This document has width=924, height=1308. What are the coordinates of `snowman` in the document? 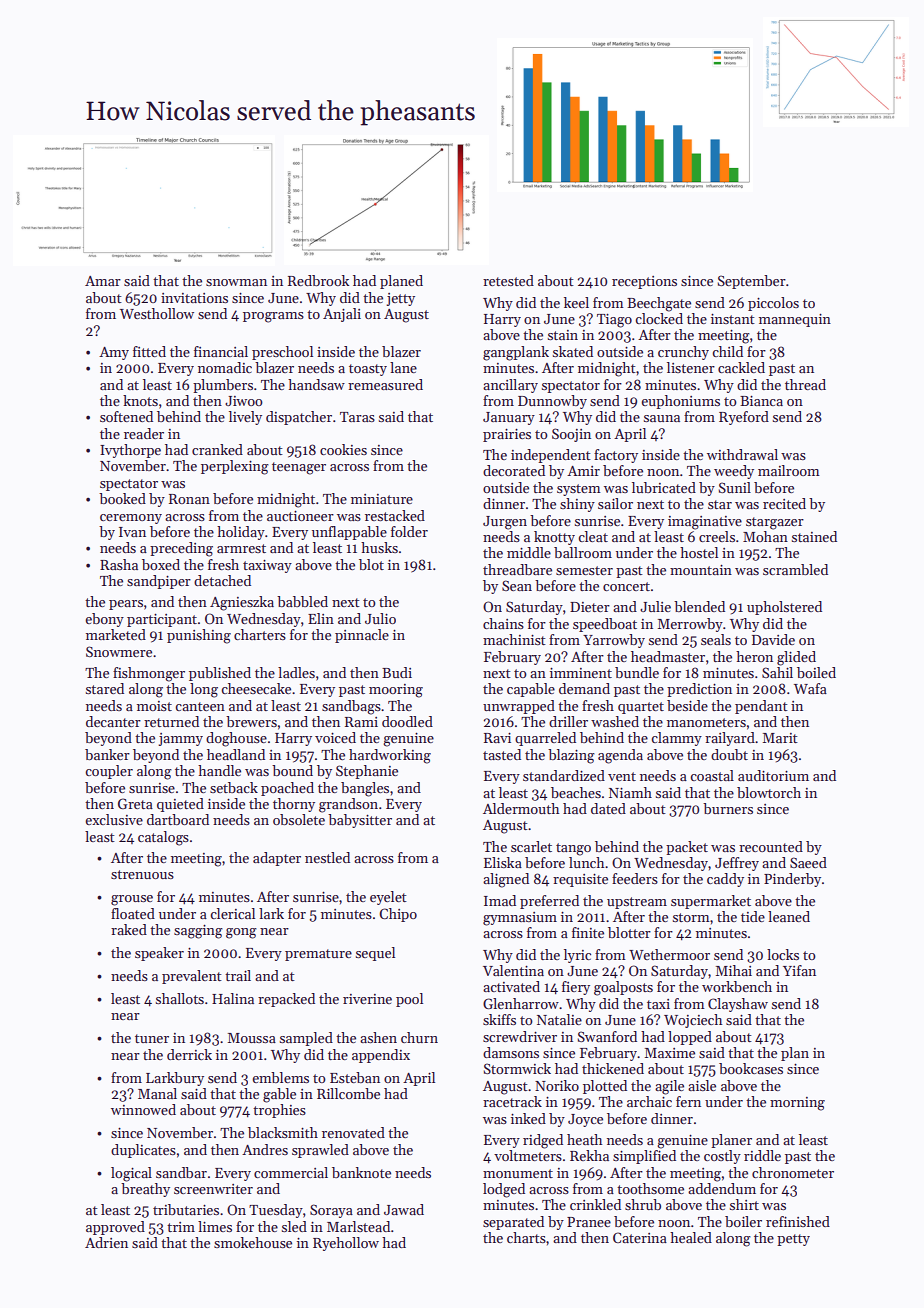 It's located at (236, 282).
